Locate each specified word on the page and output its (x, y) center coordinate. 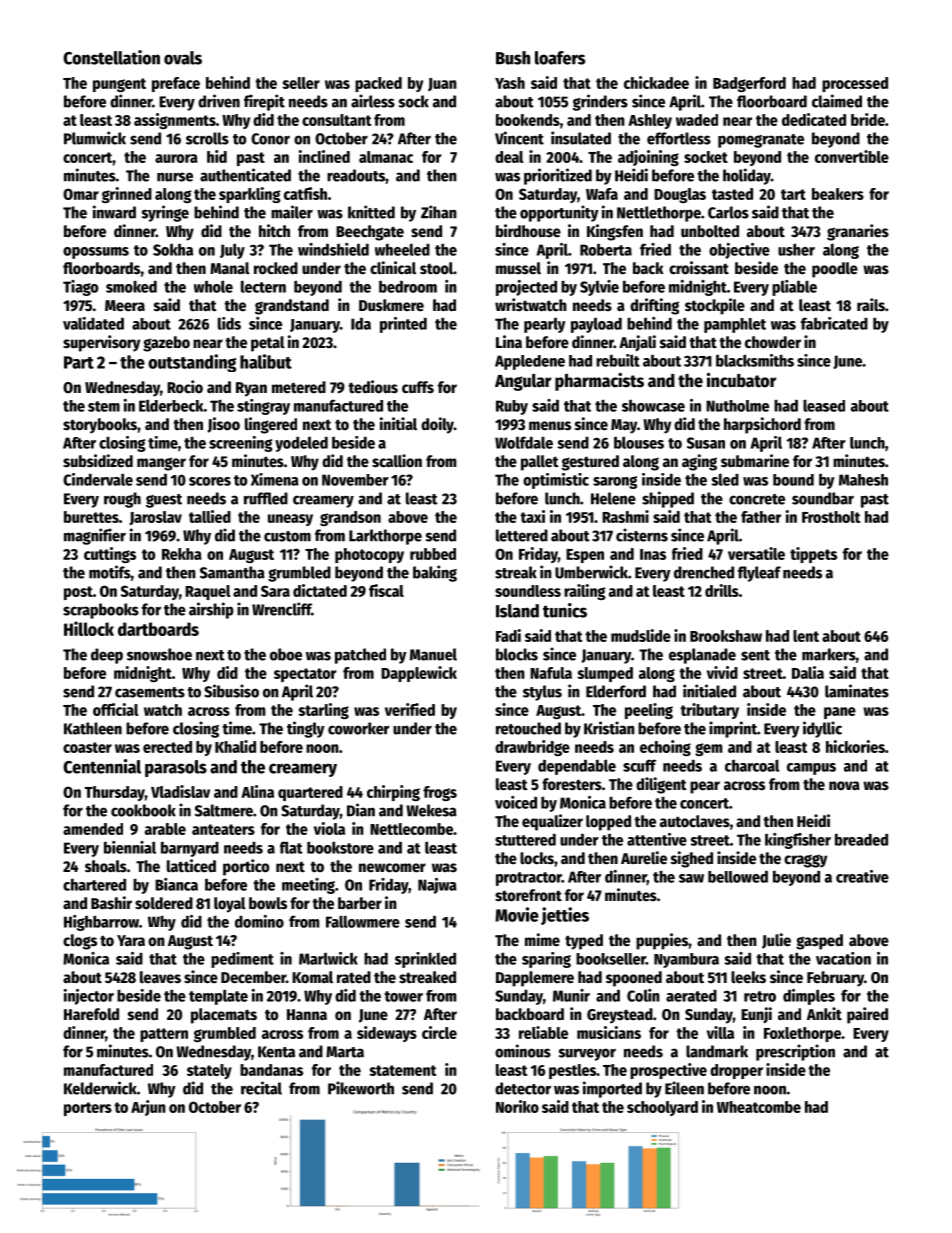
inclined (324, 156)
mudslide (641, 635)
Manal (230, 268)
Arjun (148, 1108)
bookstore (340, 847)
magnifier (95, 536)
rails (871, 305)
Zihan (439, 212)
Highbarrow (101, 923)
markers (829, 654)
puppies (662, 941)
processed (855, 84)
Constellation (111, 57)
